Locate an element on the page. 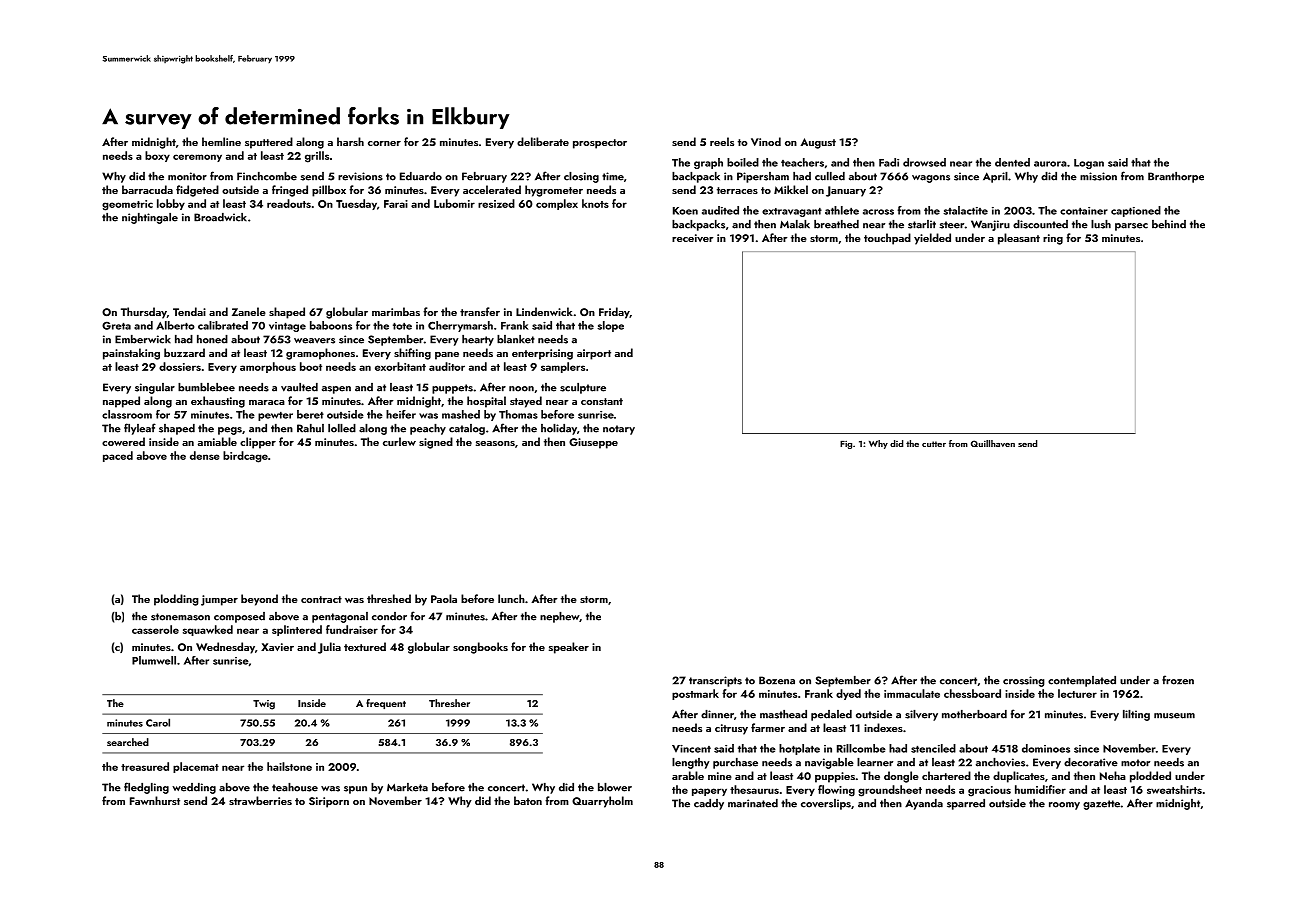  roomy is located at coordinates (1064, 806).
